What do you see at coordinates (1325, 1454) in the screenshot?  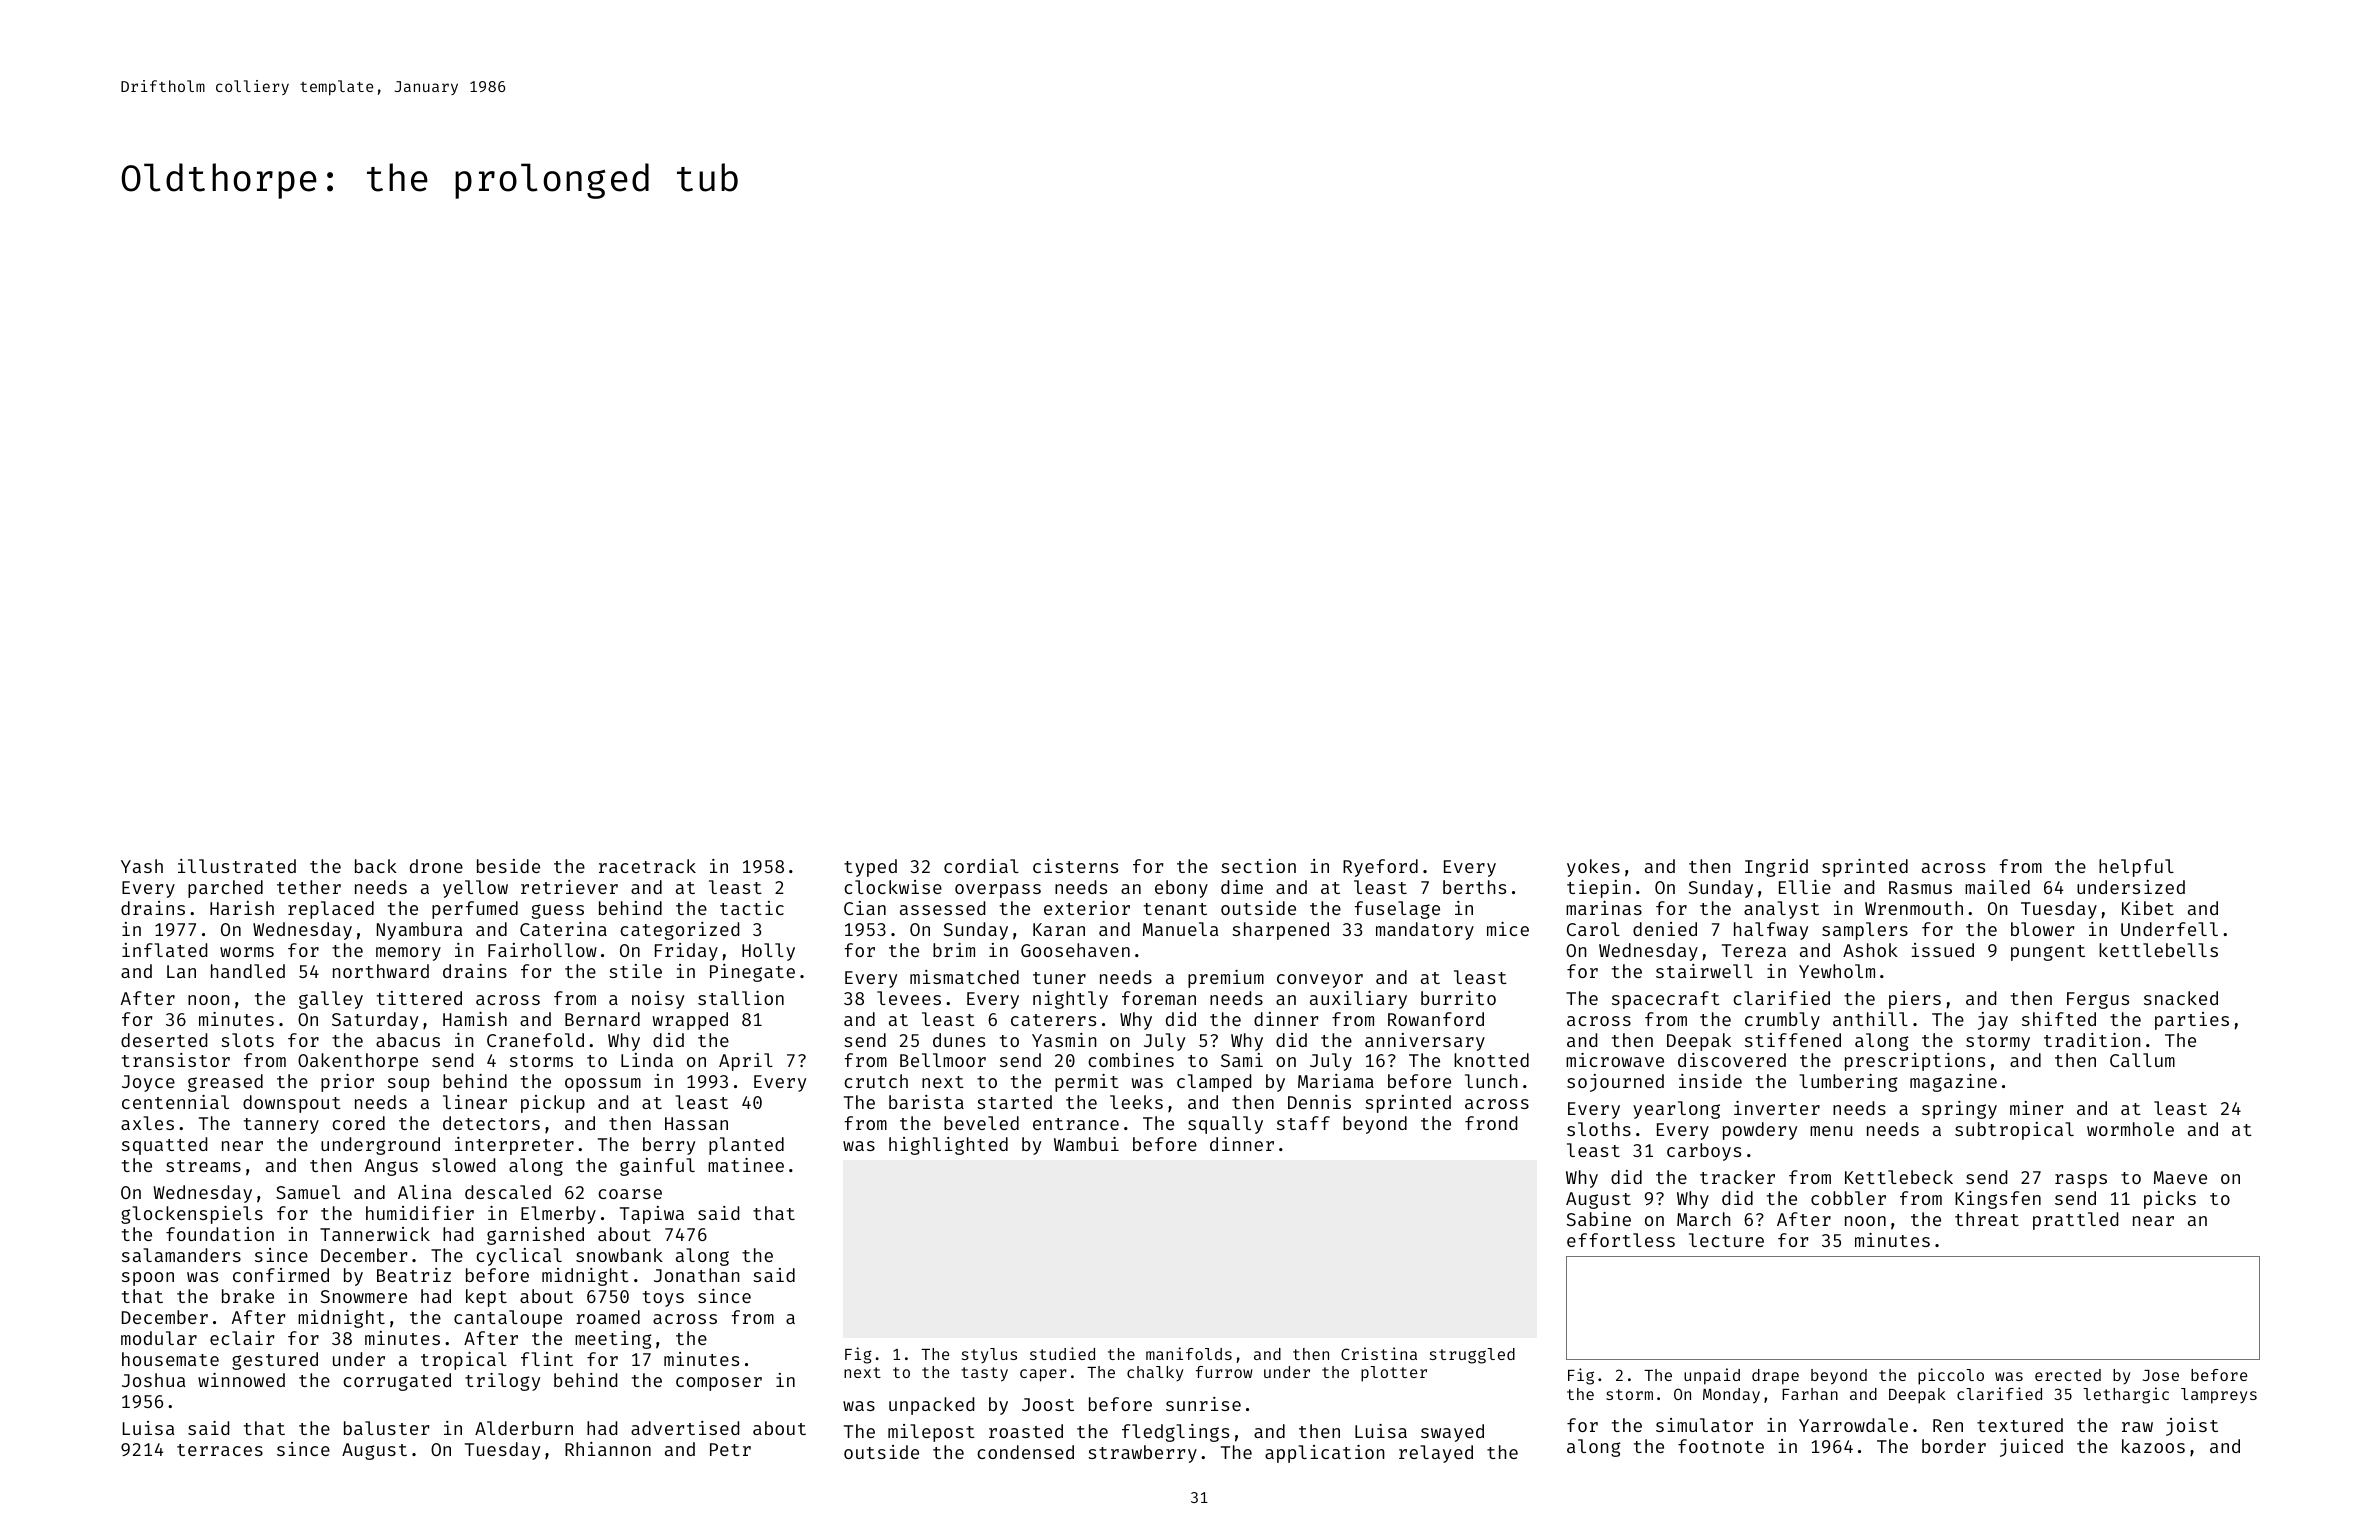 I see `application` at bounding box center [1325, 1454].
